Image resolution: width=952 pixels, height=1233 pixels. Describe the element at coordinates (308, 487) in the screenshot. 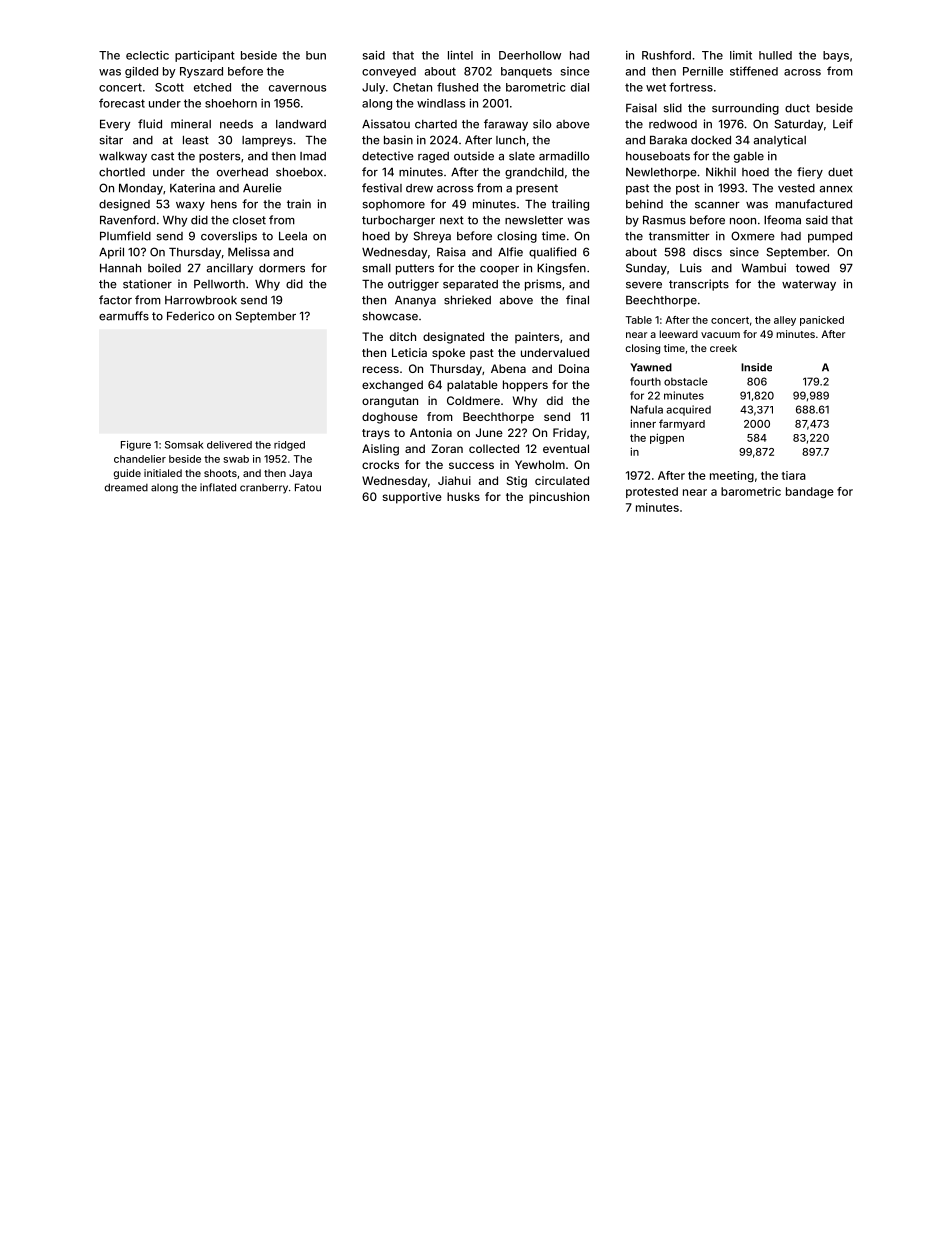

I see `Fatou` at that location.
